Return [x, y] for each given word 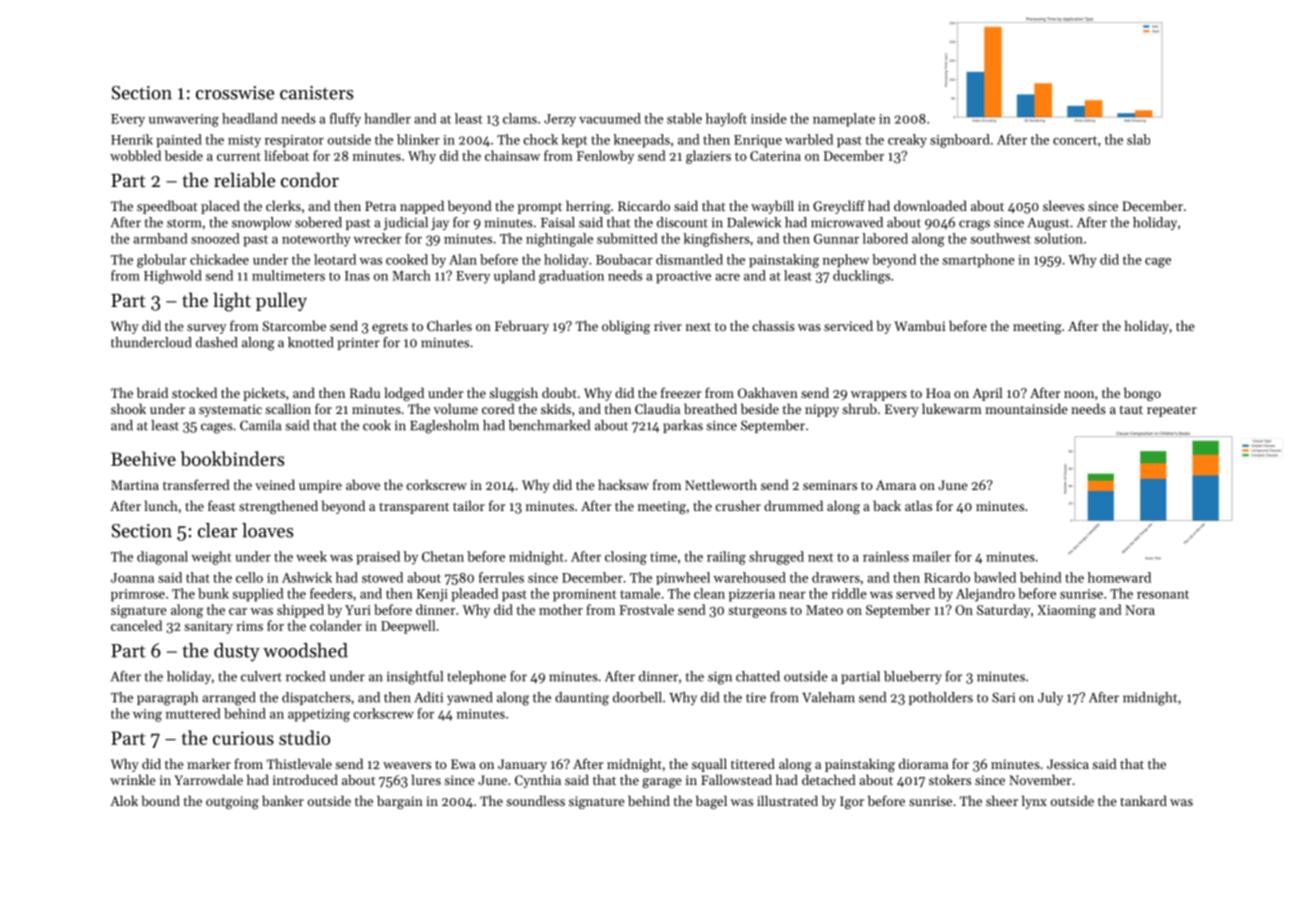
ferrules [501, 577]
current [239, 156]
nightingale [559, 240]
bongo [1142, 394]
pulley [281, 301]
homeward [1119, 577]
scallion [288, 408]
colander [336, 625]
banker [283, 800]
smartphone [979, 261]
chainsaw [512, 155]
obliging [626, 327]
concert [1075, 140]
